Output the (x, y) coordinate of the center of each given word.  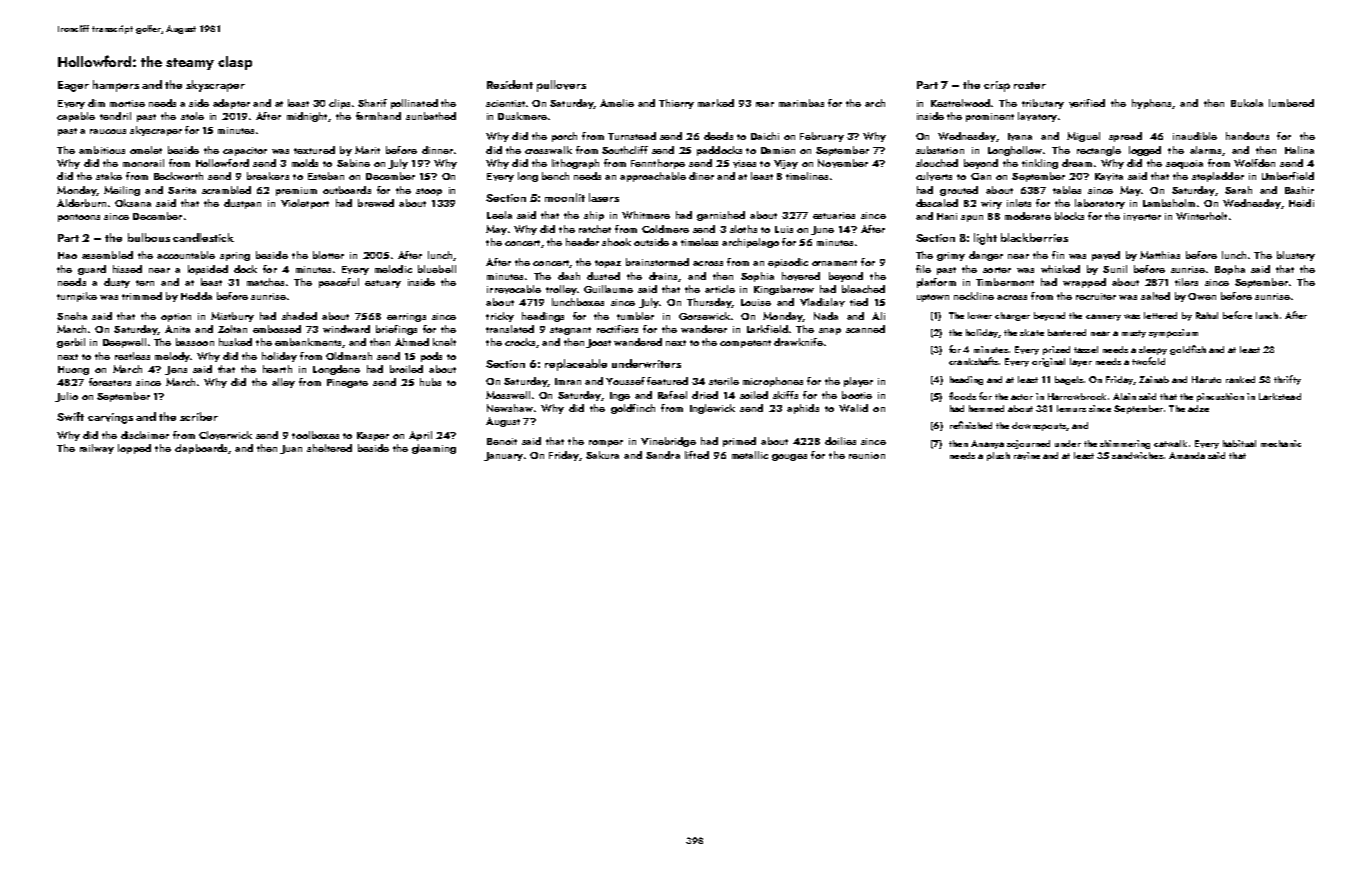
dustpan (242, 204)
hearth (277, 369)
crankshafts (973, 361)
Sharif (372, 103)
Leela (499, 215)
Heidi (1301, 203)
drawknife (798, 342)
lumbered (1291, 103)
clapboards (201, 449)
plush (998, 456)
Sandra (663, 455)
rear (765, 104)
